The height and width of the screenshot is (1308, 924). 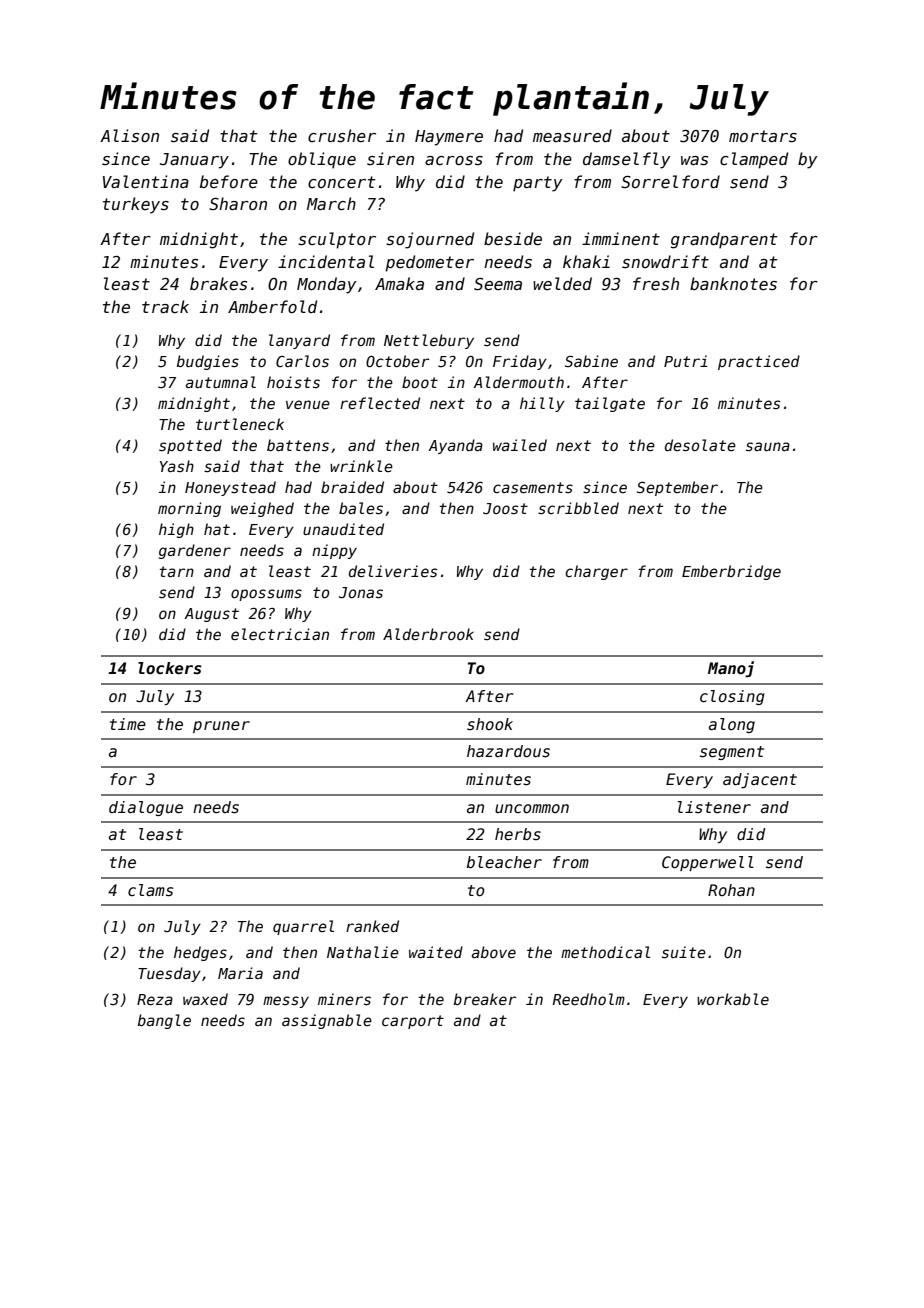 What do you see at coordinates (393, 571) in the screenshot?
I see `deliveries` at bounding box center [393, 571].
